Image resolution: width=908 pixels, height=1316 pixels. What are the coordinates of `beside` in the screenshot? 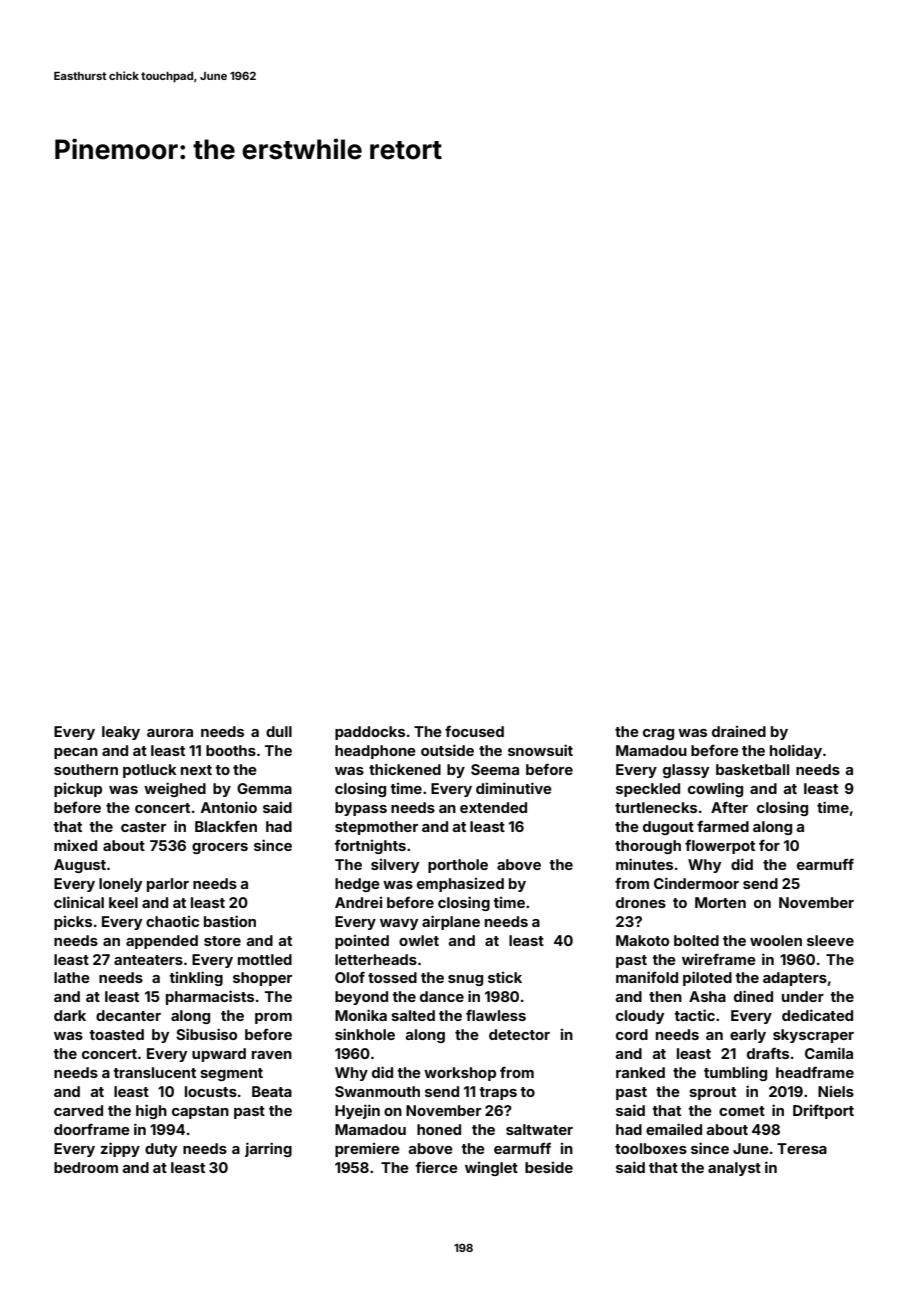 It's located at (549, 1167).
